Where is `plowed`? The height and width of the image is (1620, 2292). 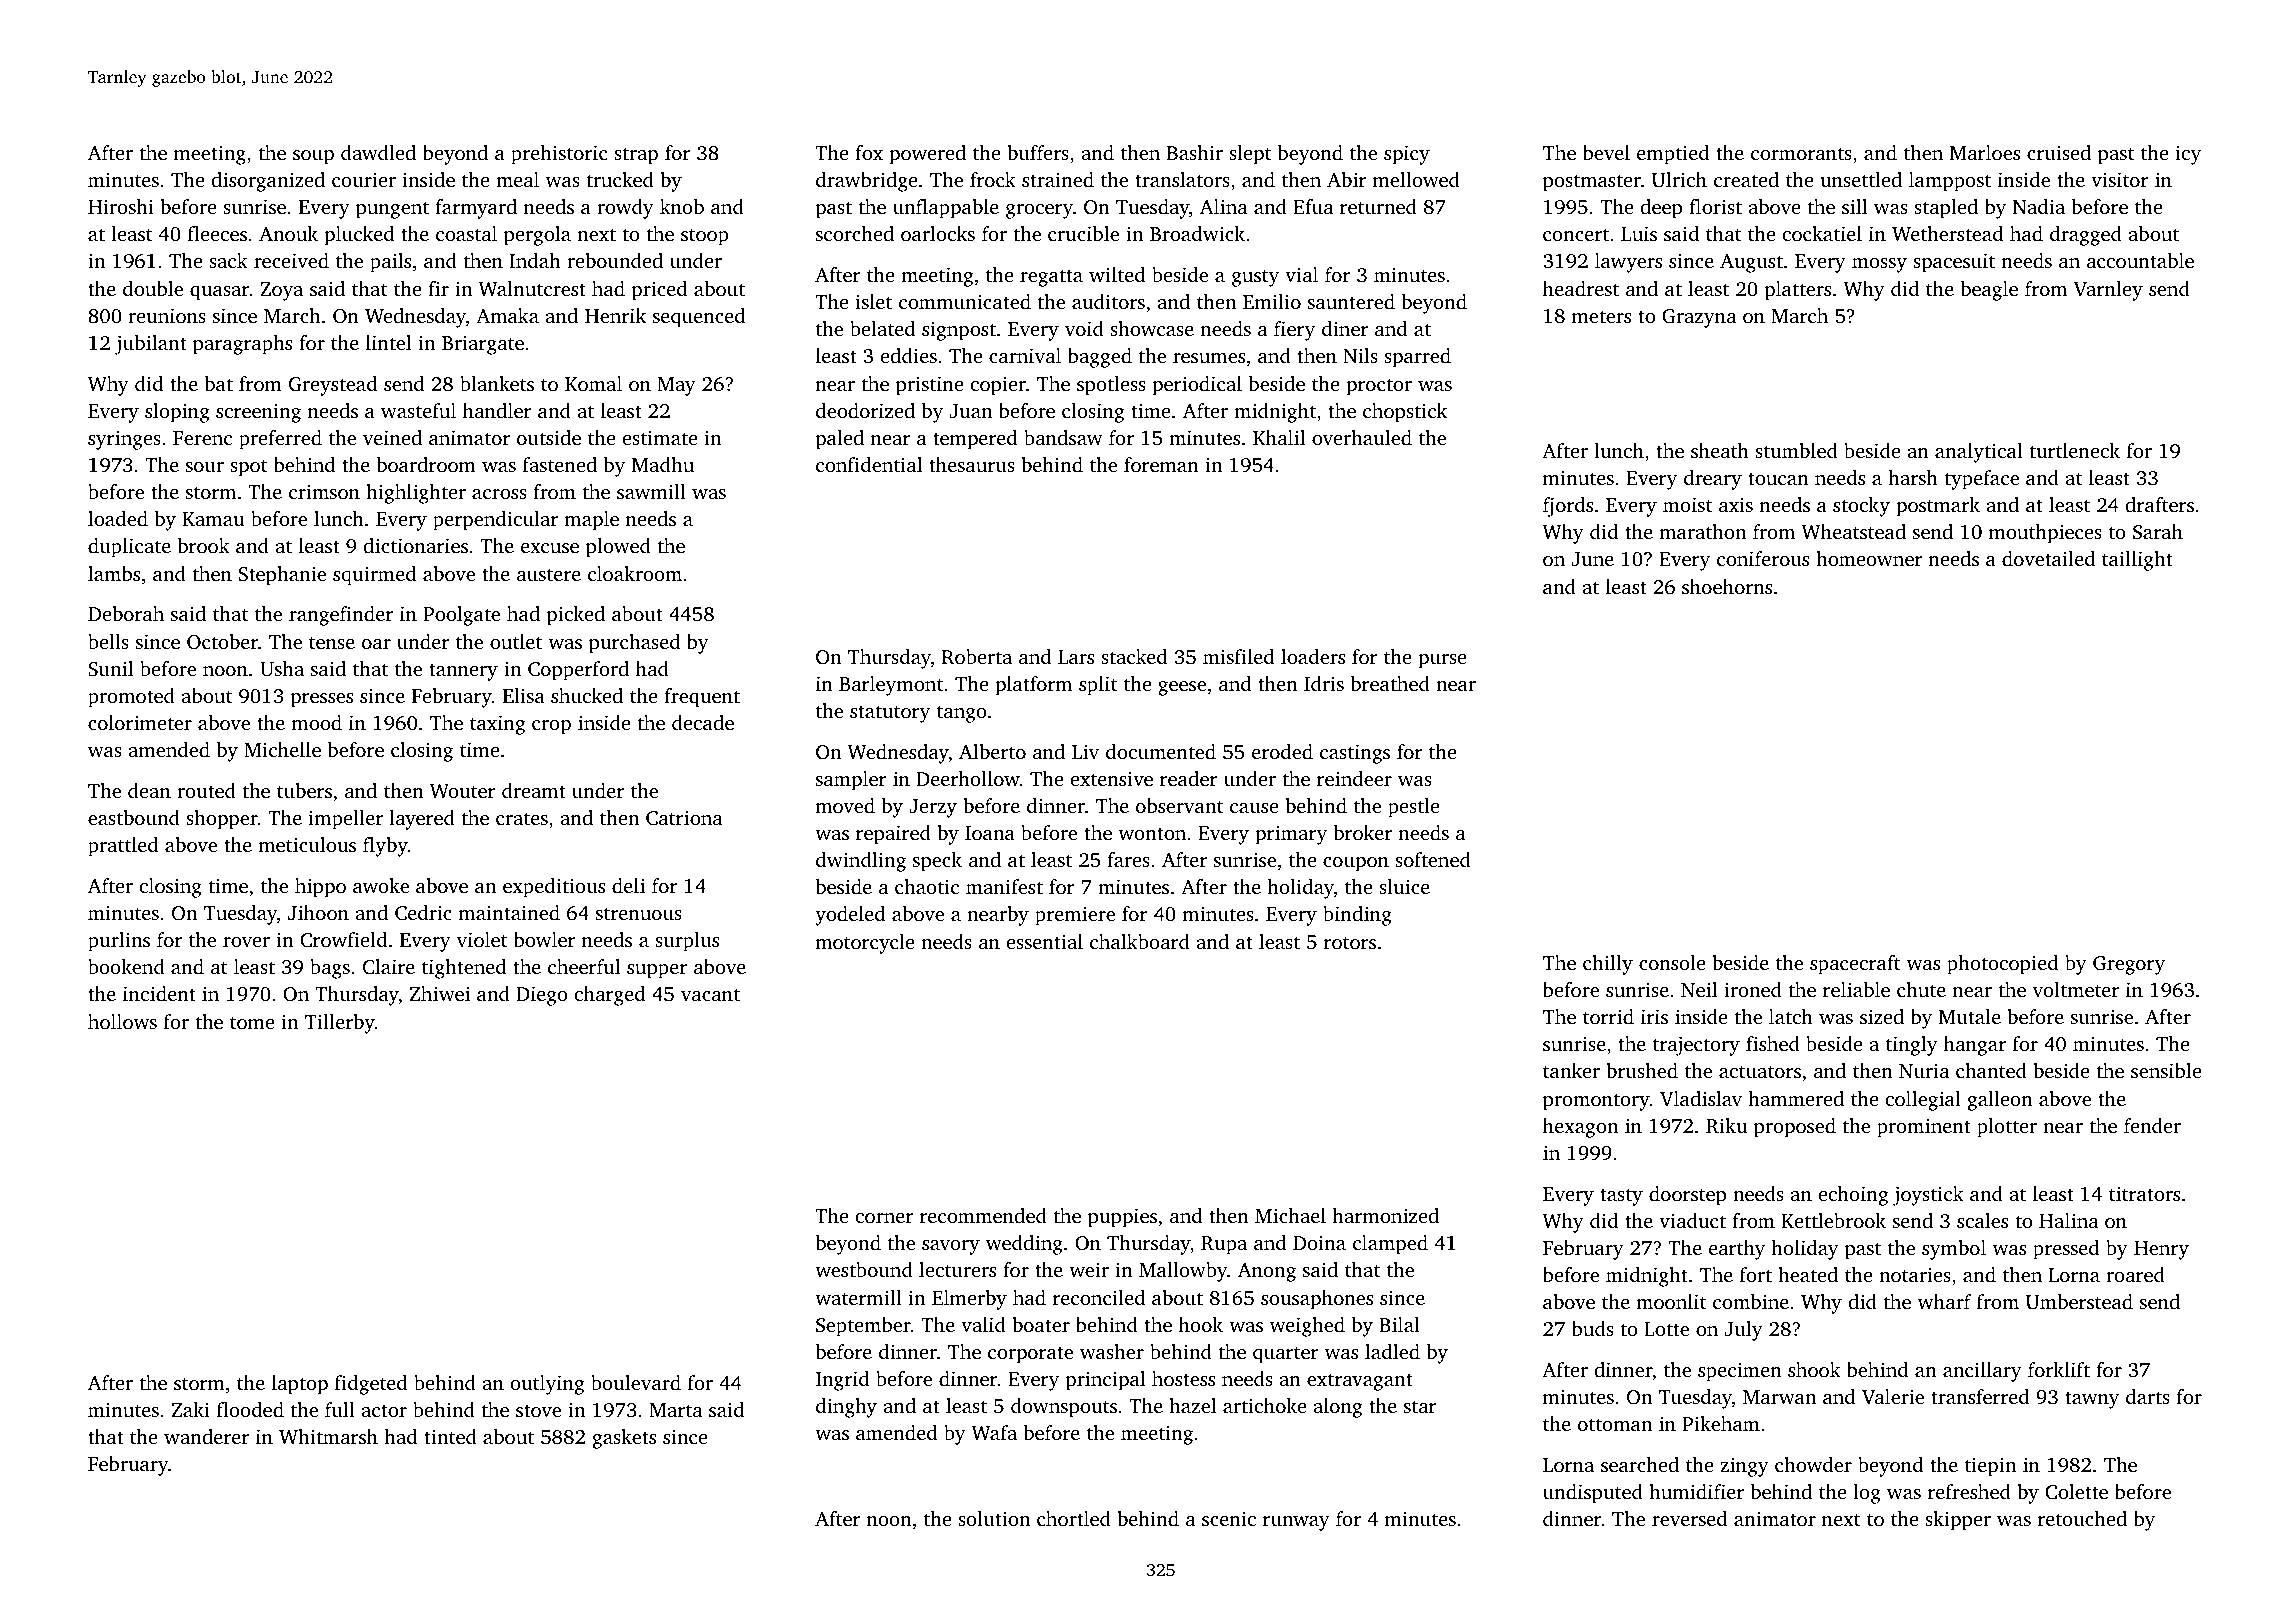 plowed is located at coordinates (618, 548).
